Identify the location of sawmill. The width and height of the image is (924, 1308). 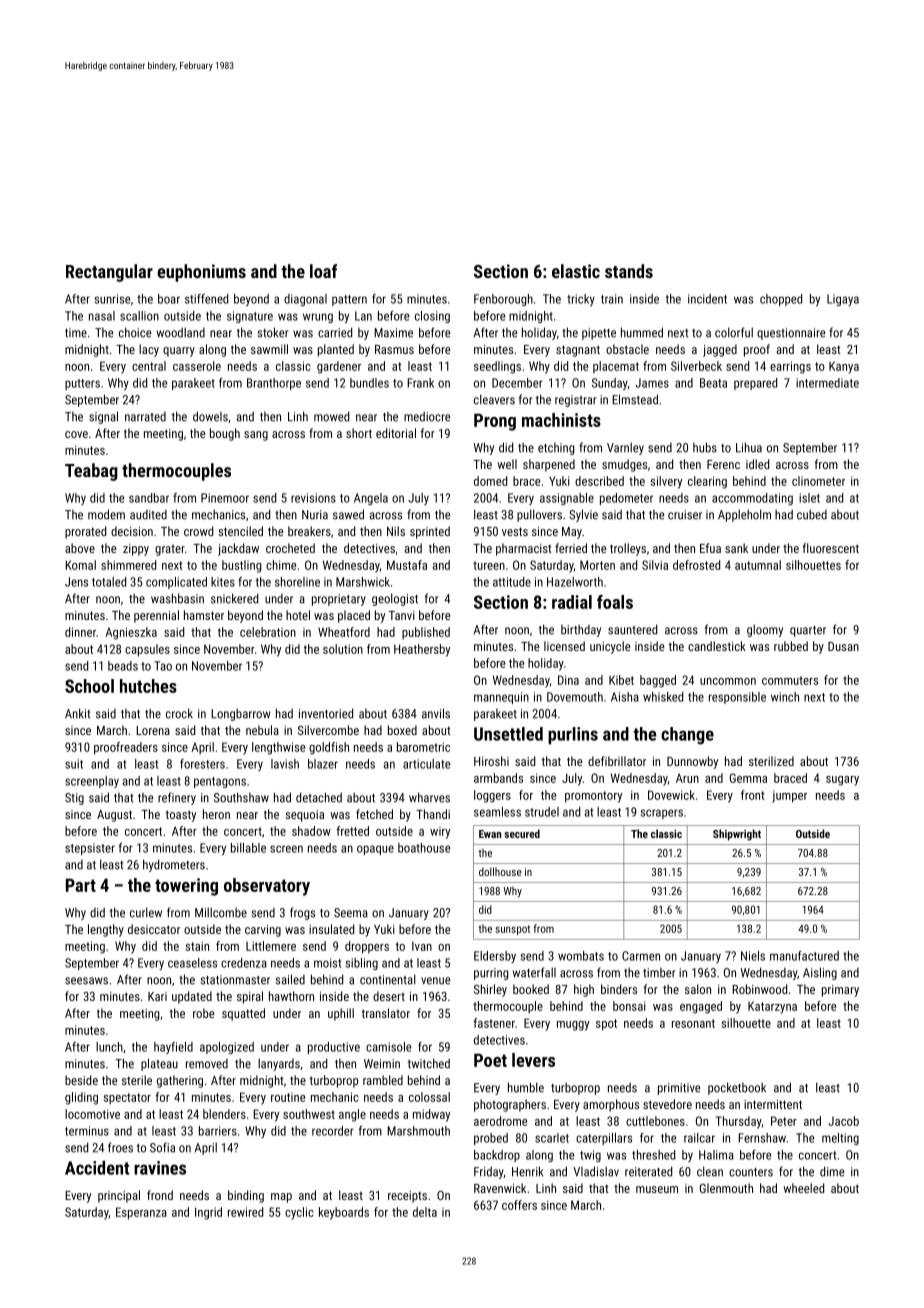
(269, 349).
